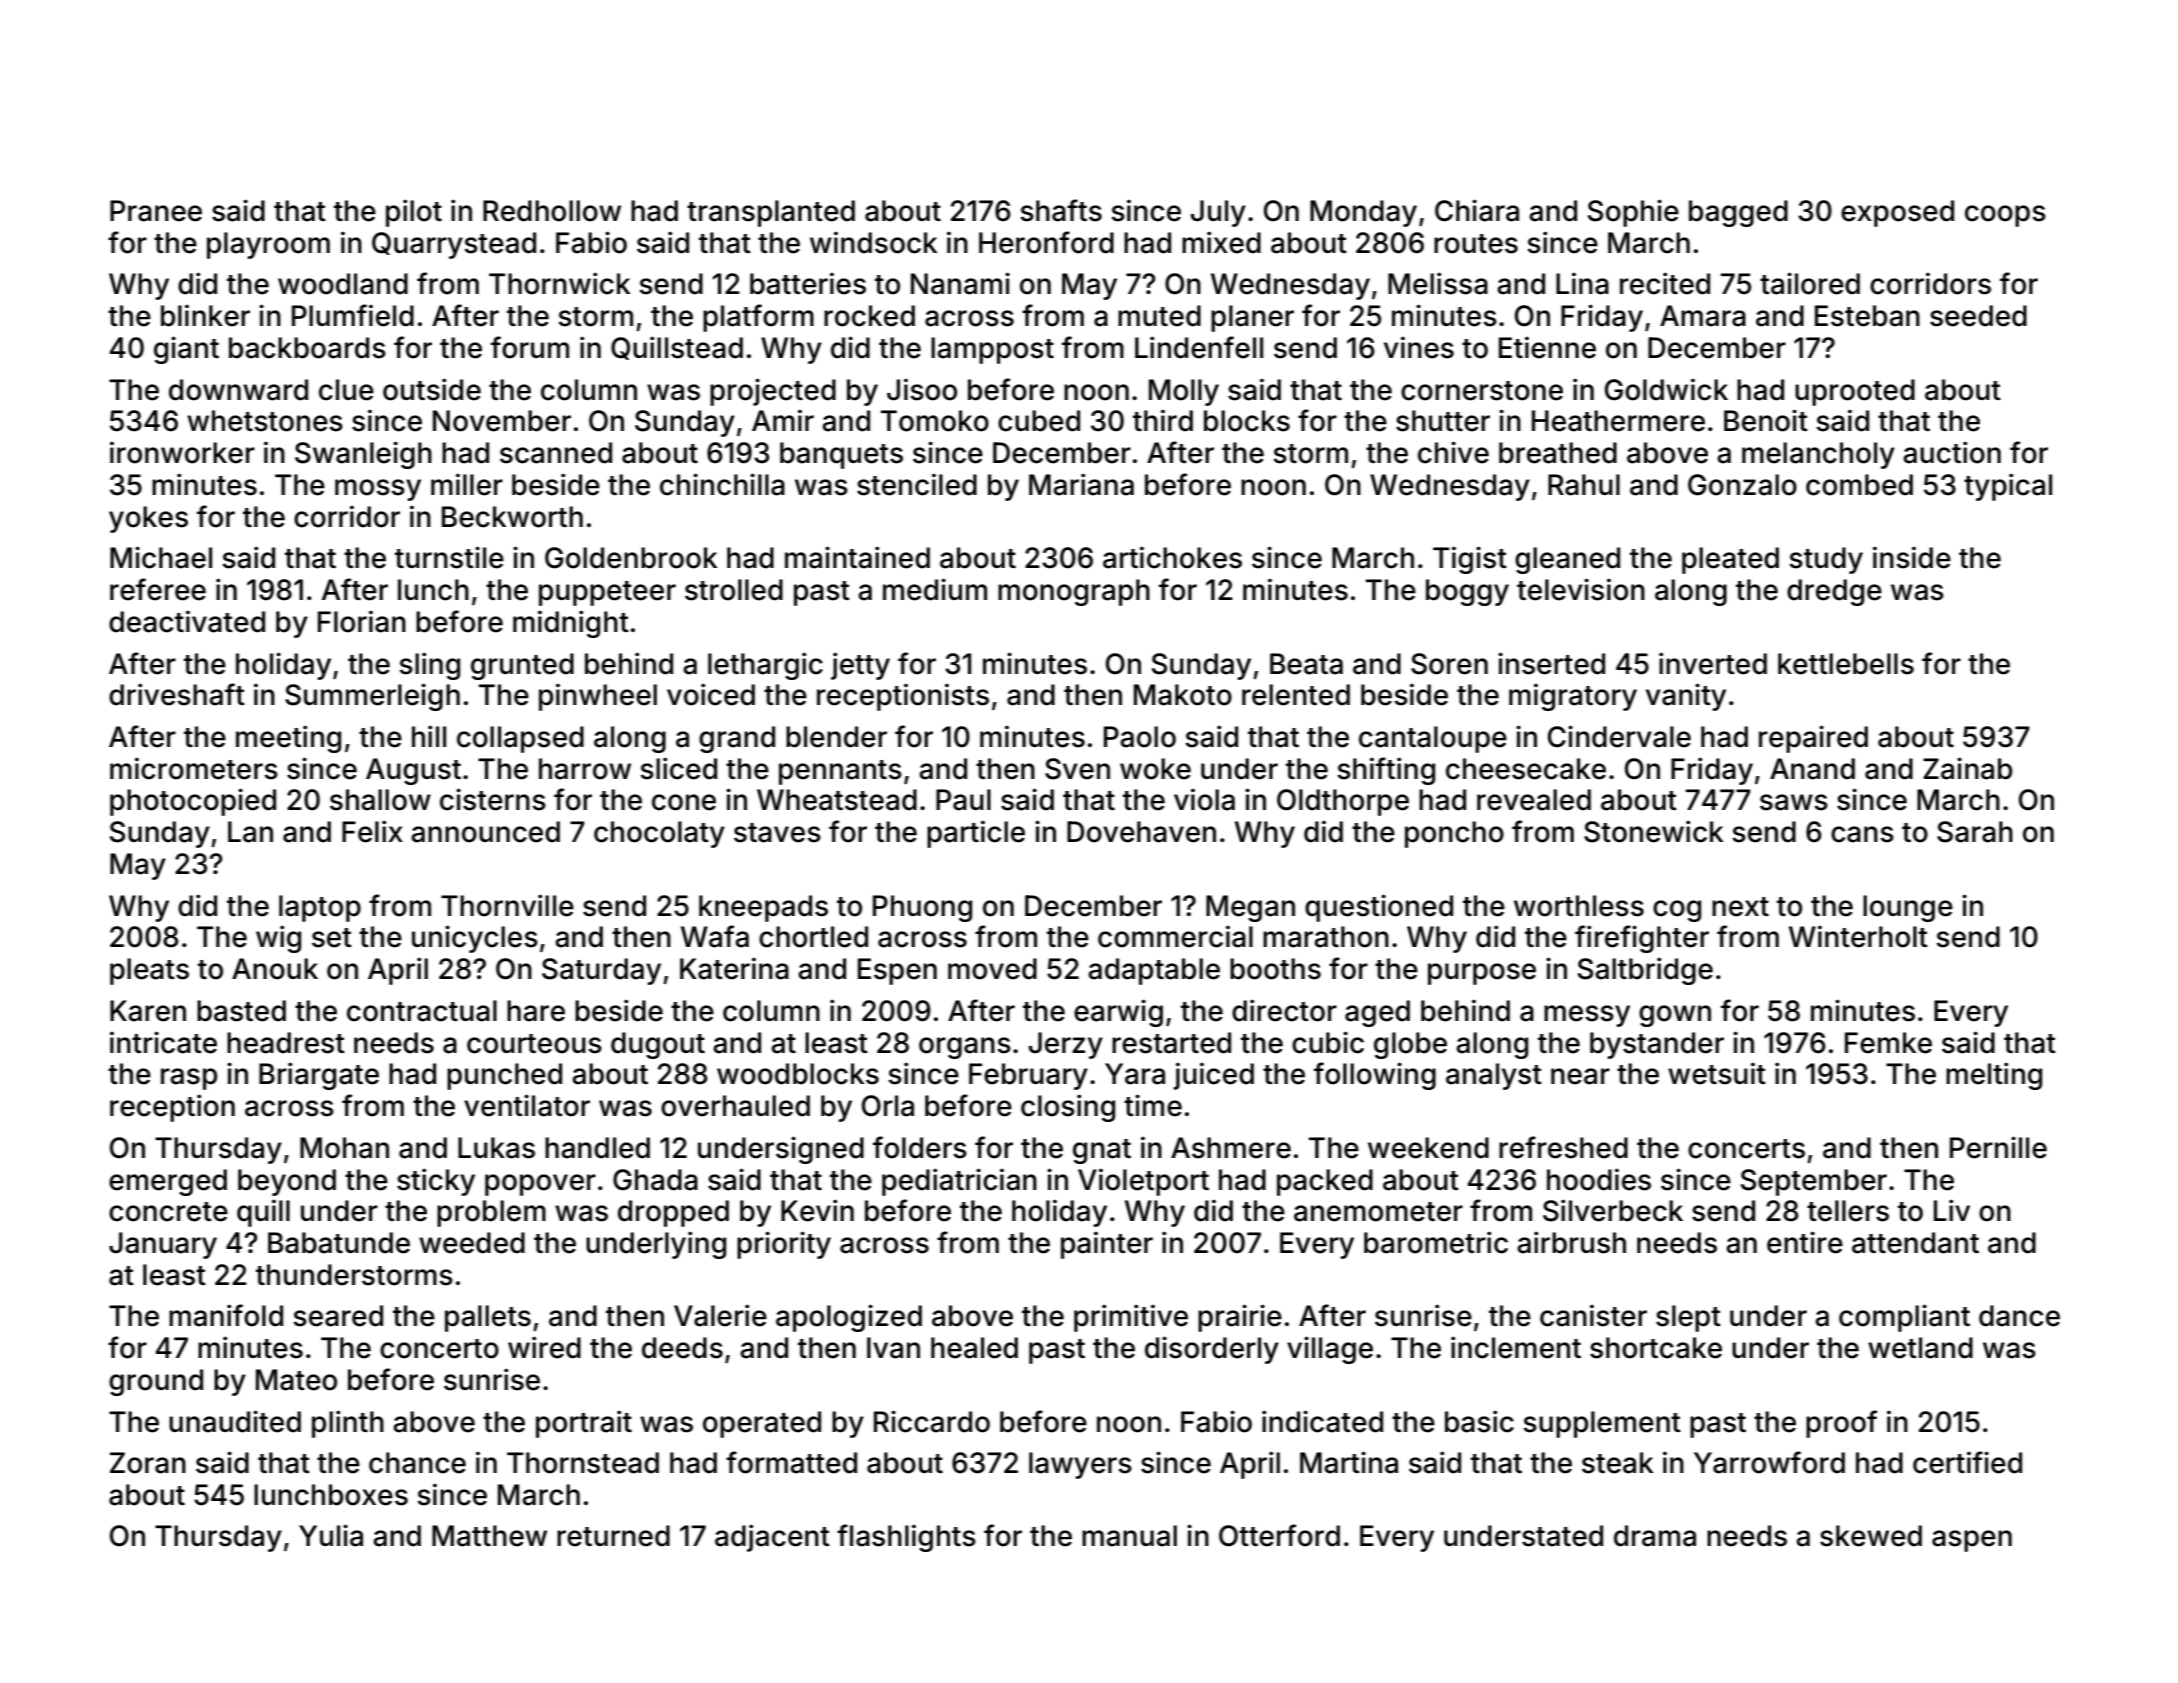 The height and width of the page is (1683, 2178). What do you see at coordinates (1433, 739) in the page?
I see `cantaloupe` at bounding box center [1433, 739].
